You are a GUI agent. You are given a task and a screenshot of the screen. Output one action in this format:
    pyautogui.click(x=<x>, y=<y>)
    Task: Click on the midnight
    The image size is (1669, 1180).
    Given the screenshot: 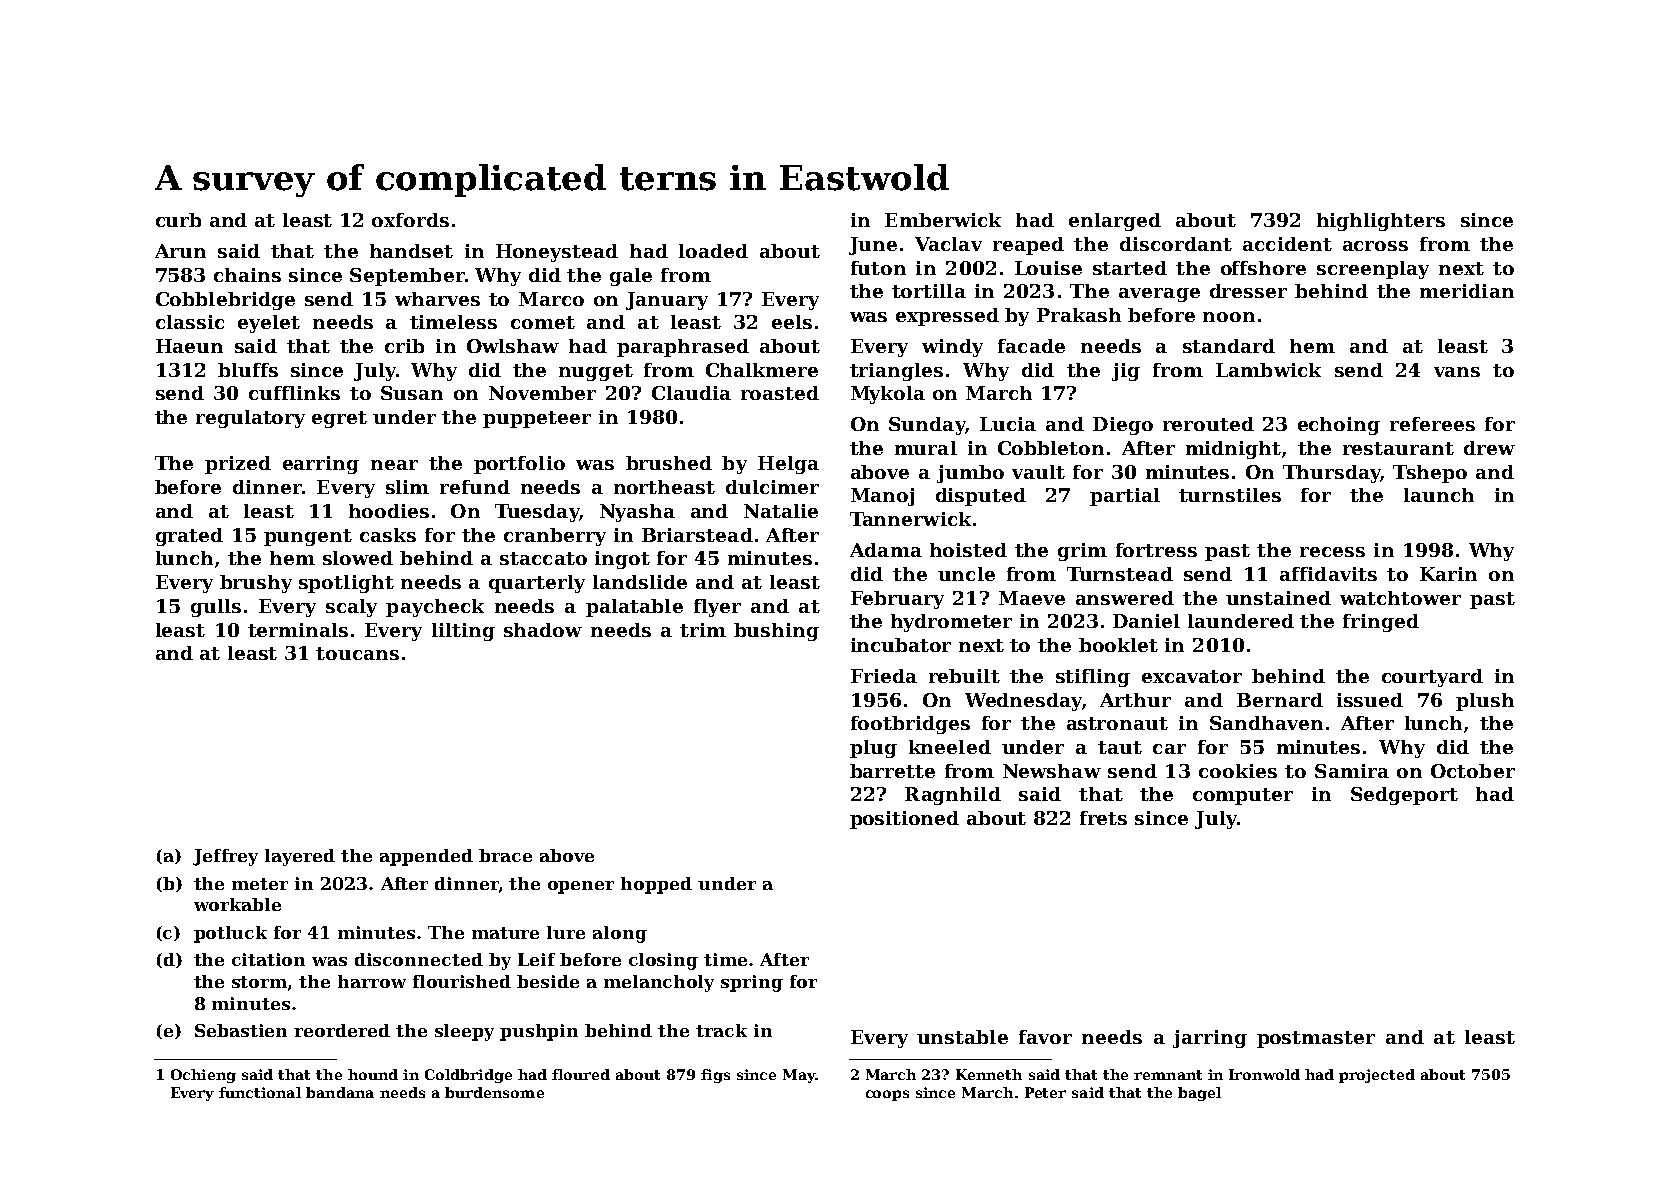 What is the action you would take?
    pyautogui.click(x=1233, y=450)
